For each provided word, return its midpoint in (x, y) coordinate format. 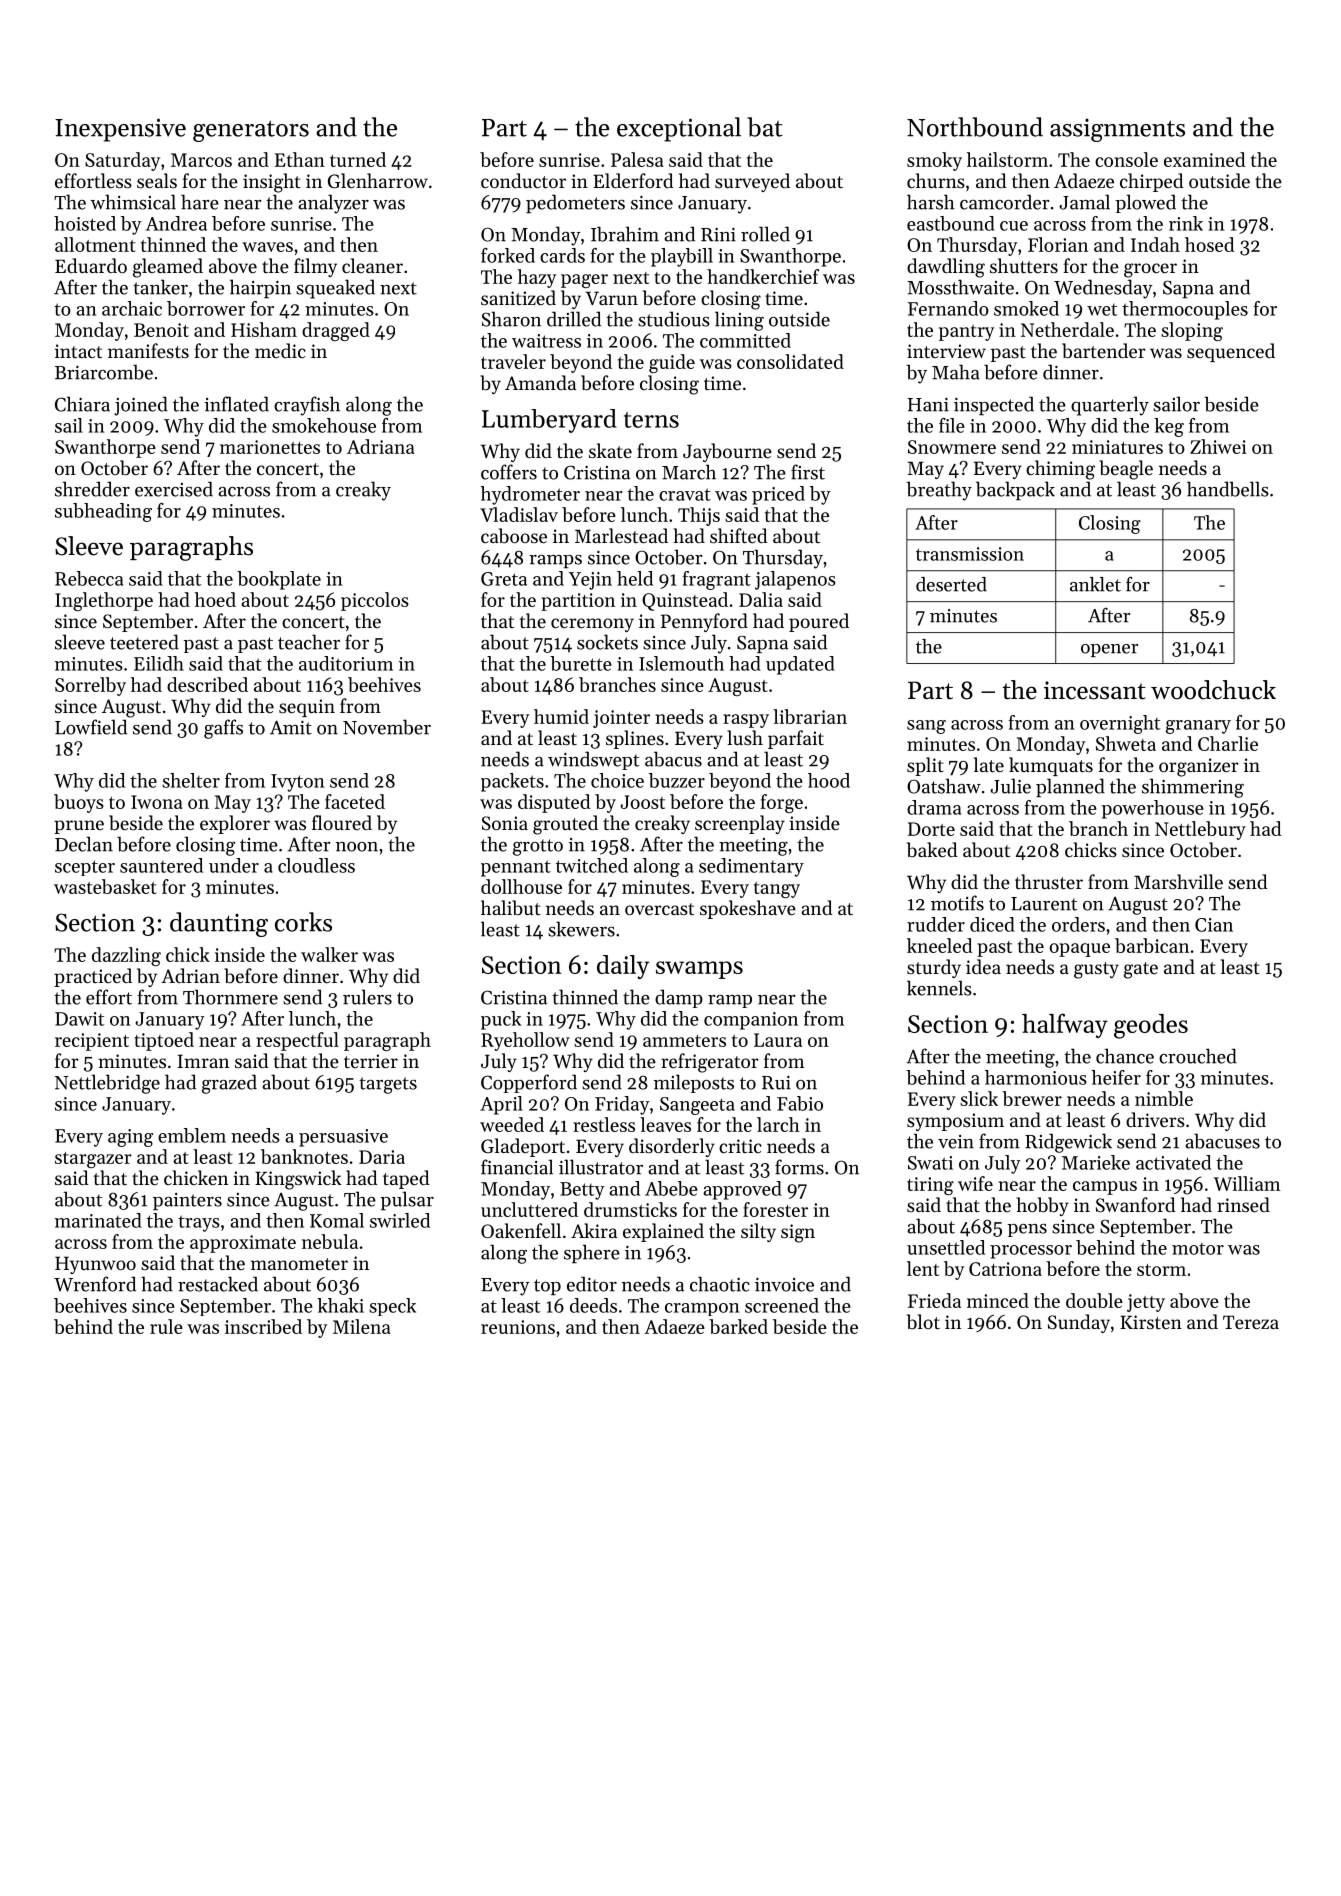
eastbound (951, 223)
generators (251, 131)
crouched (1198, 1056)
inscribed (263, 1326)
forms (799, 1167)
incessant (1095, 690)
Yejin (590, 581)
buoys (79, 803)
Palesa (637, 159)
